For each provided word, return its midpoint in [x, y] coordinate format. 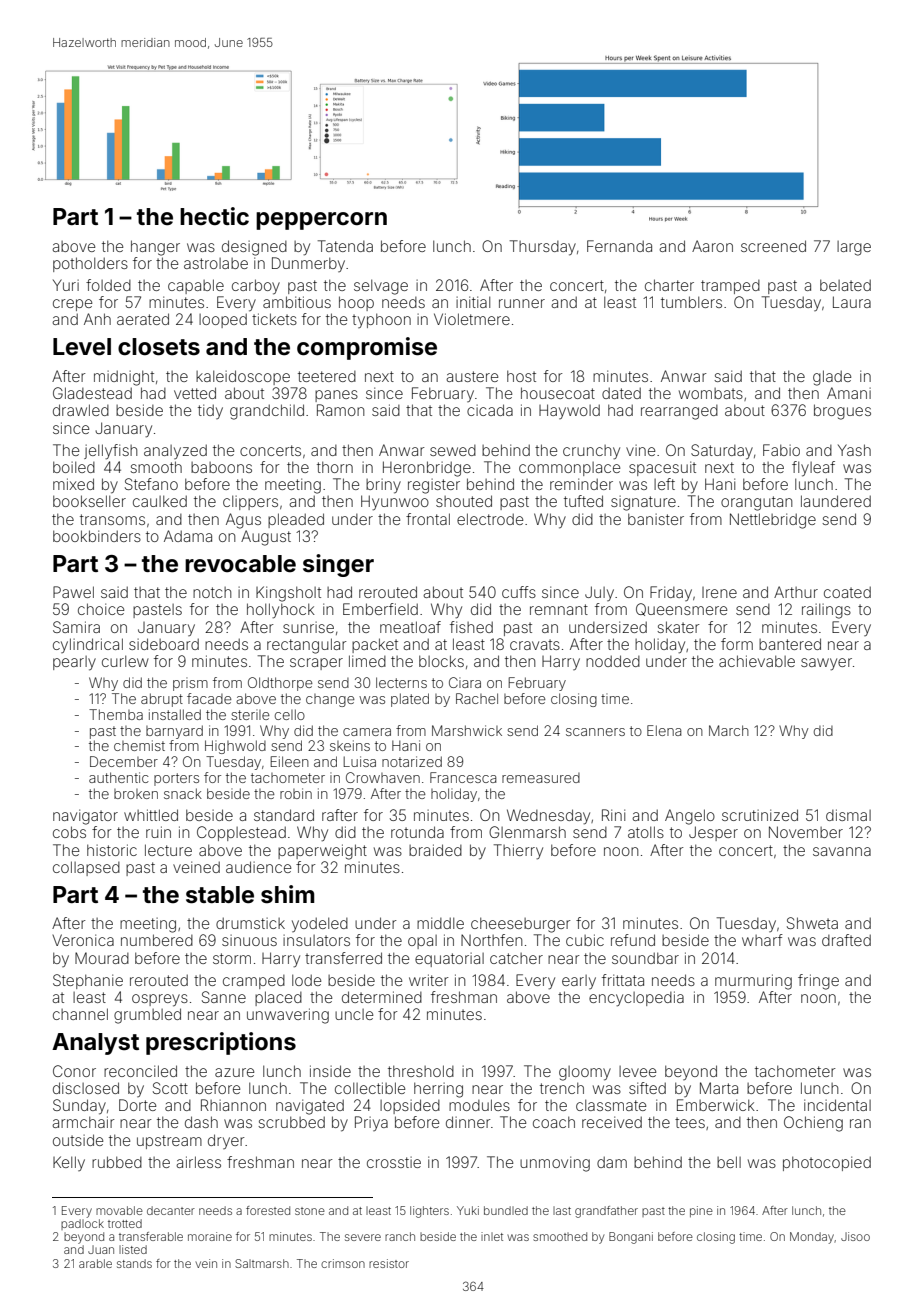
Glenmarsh [527, 832]
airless [198, 1162]
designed [254, 248]
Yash [854, 450]
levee [637, 1071]
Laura [852, 302]
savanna [842, 851]
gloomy [585, 1073]
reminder [581, 484]
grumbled [147, 1016]
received [612, 1122]
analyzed [175, 451]
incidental [837, 1105]
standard [284, 815]
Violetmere [472, 319]
